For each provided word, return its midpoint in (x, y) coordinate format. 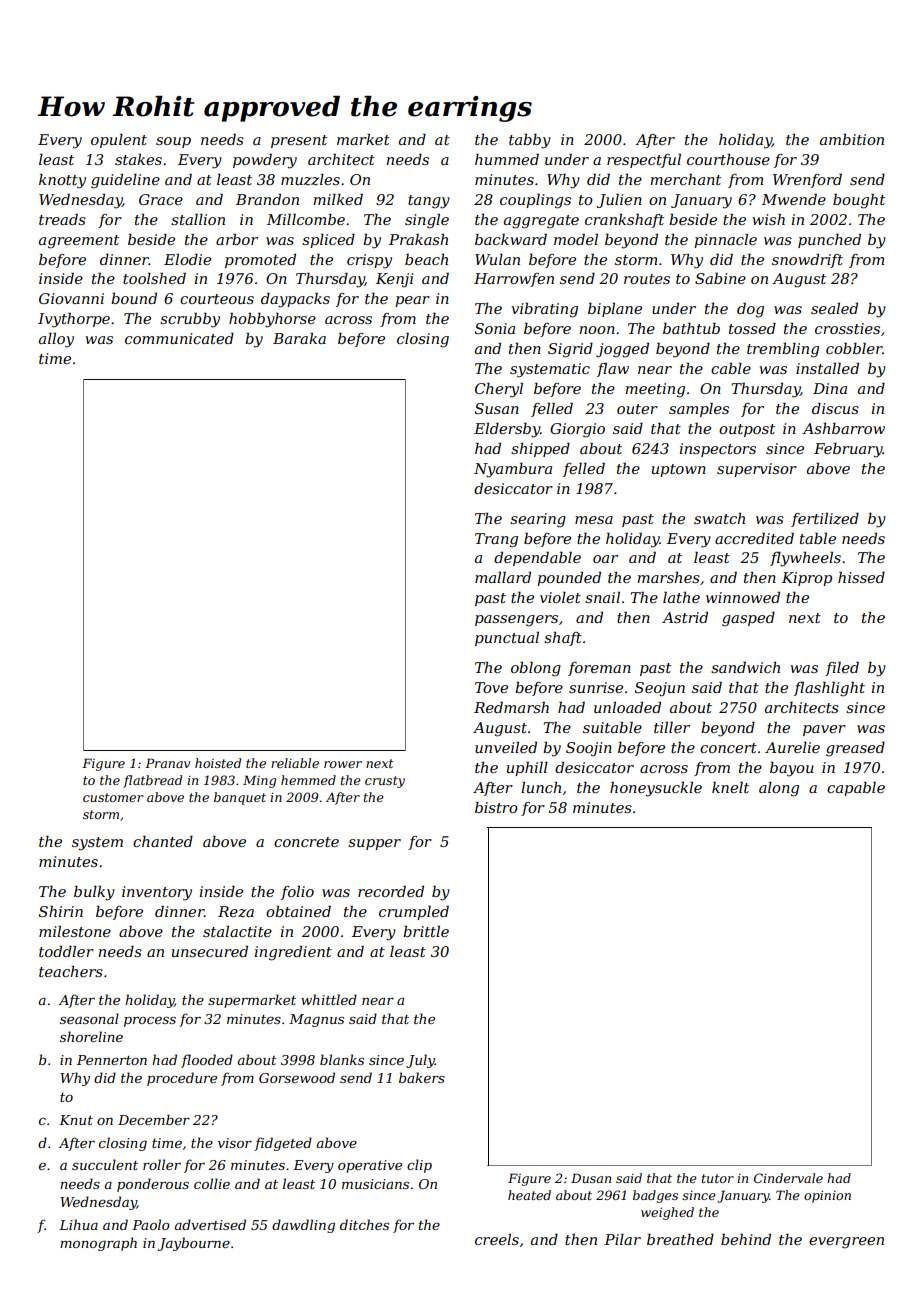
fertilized (825, 519)
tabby (530, 141)
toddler (66, 951)
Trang (496, 540)
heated (529, 1195)
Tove (491, 687)
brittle (426, 931)
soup (173, 142)
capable (856, 788)
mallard (503, 577)
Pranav (167, 763)
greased (855, 749)
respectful (644, 160)
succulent (105, 1164)
